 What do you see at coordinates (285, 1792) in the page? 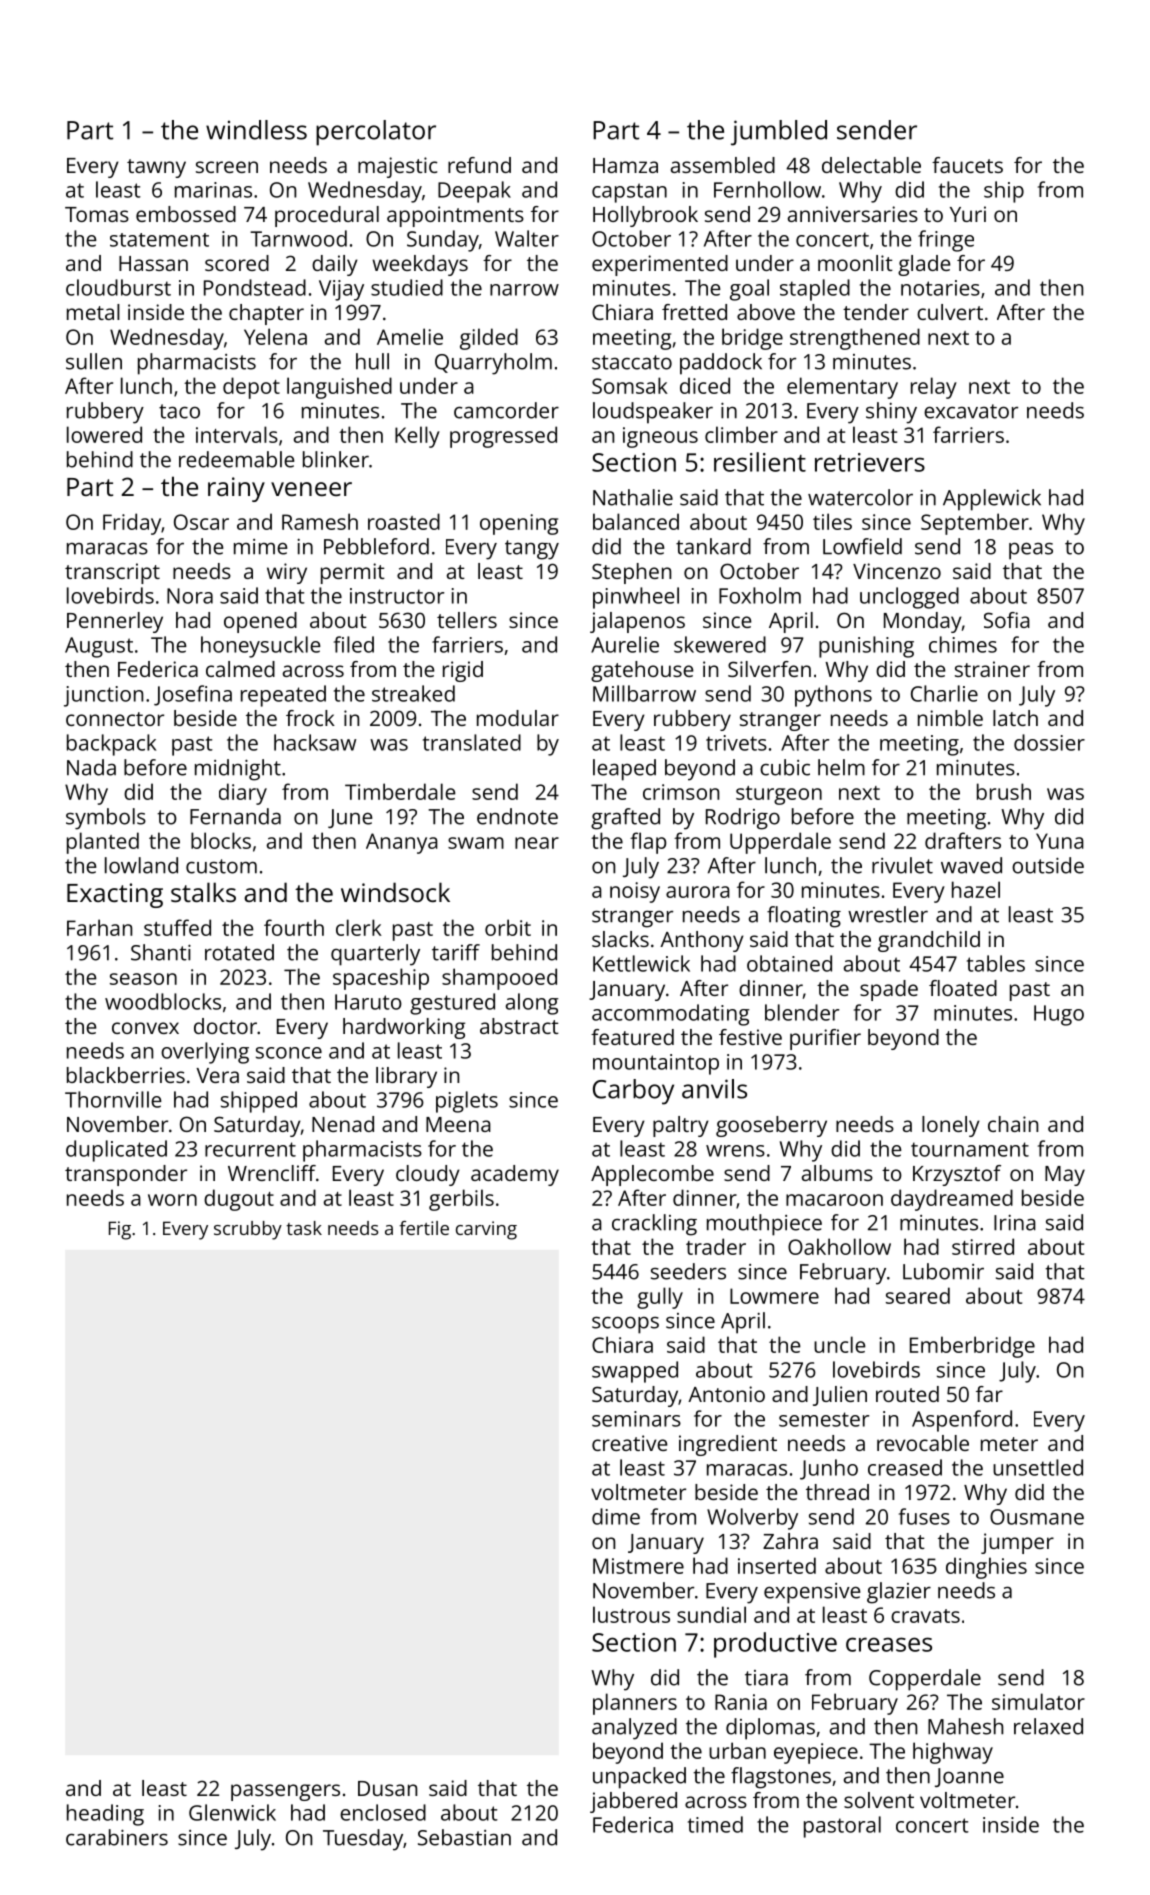
I see `passengers` at bounding box center [285, 1792].
